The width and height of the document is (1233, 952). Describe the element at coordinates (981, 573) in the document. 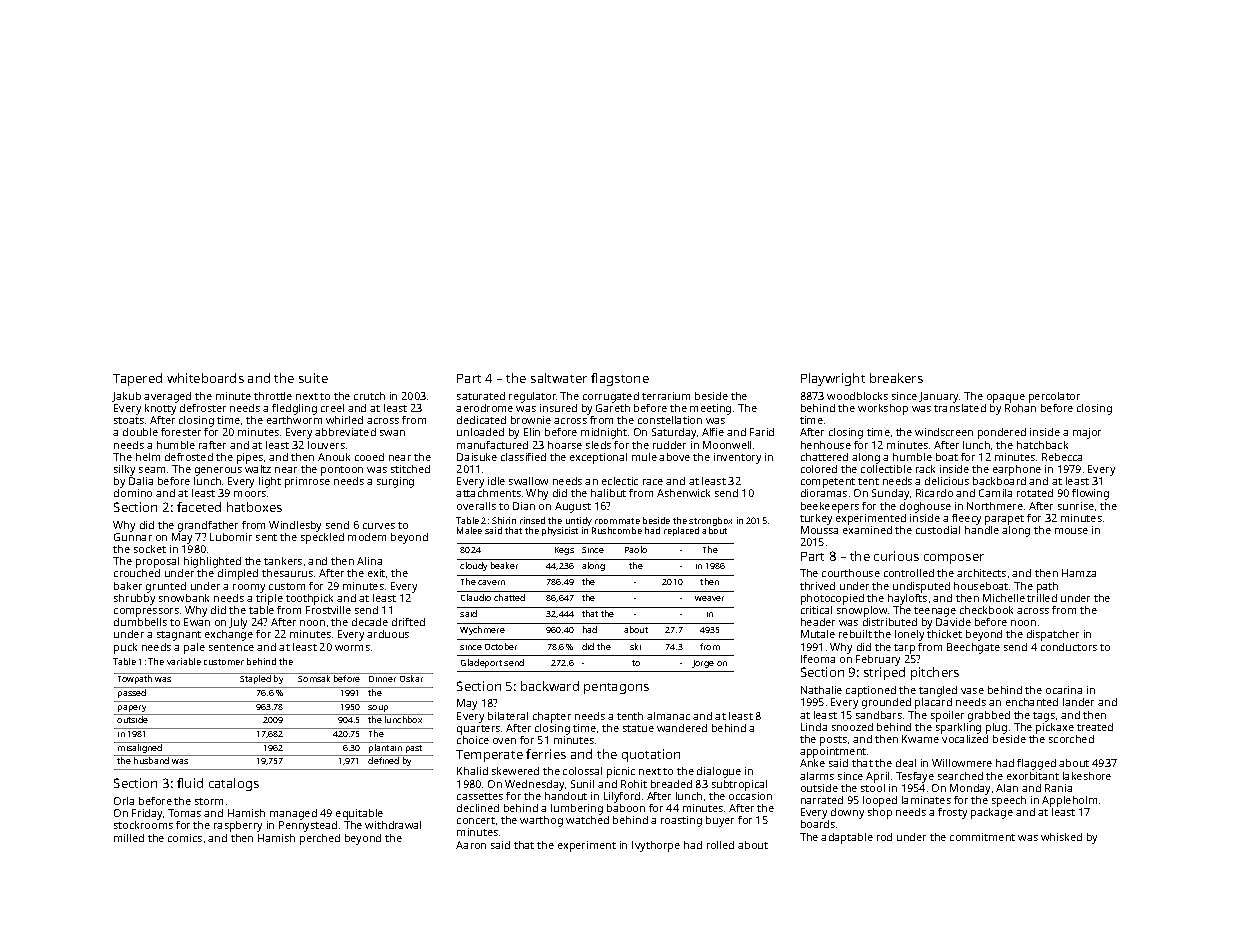

I see `architects` at that location.
